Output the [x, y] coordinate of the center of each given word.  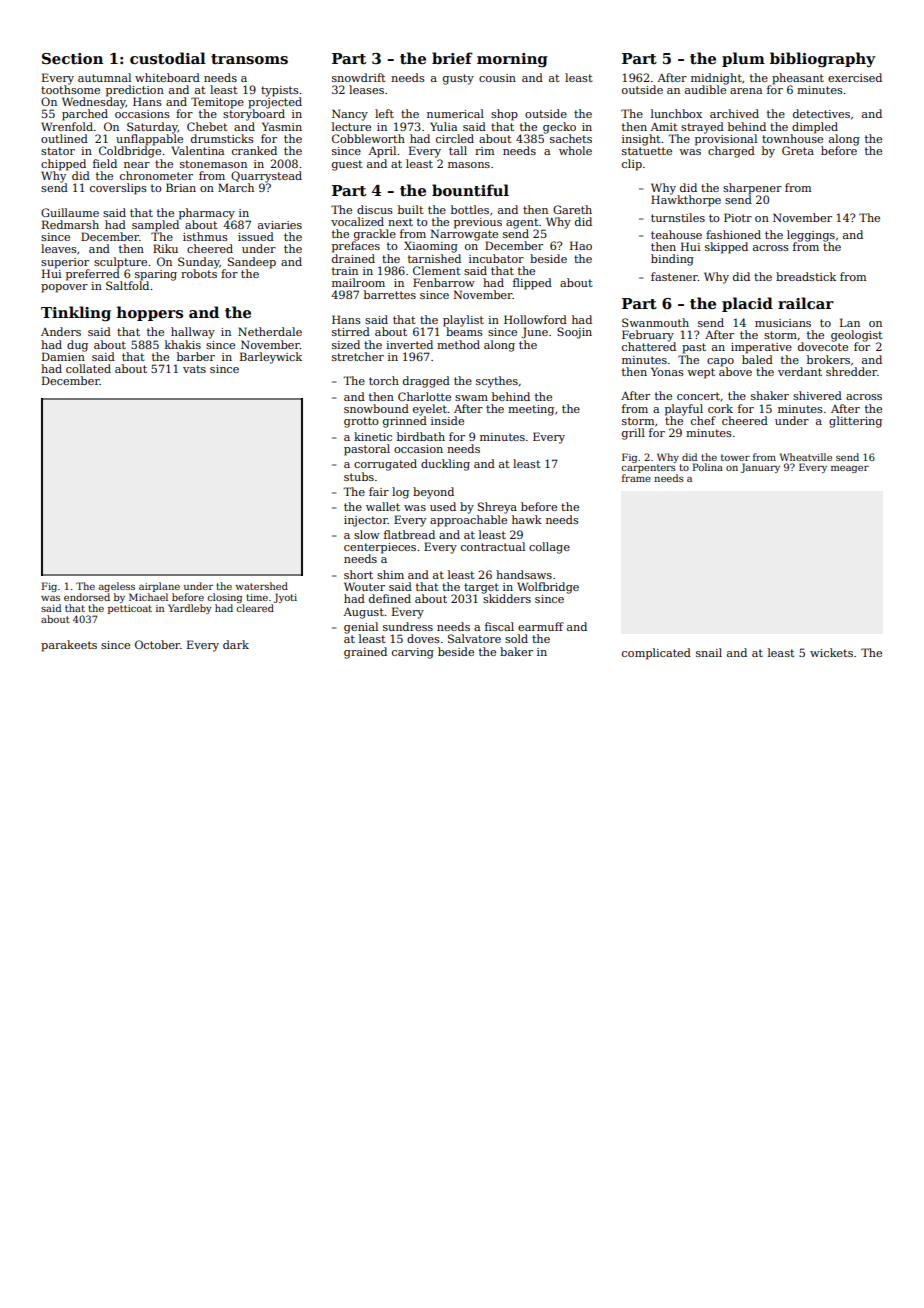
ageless [117, 587]
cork [720, 408]
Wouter [364, 586]
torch [384, 380]
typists [280, 91]
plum [743, 59]
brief [452, 58]
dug [77, 346]
